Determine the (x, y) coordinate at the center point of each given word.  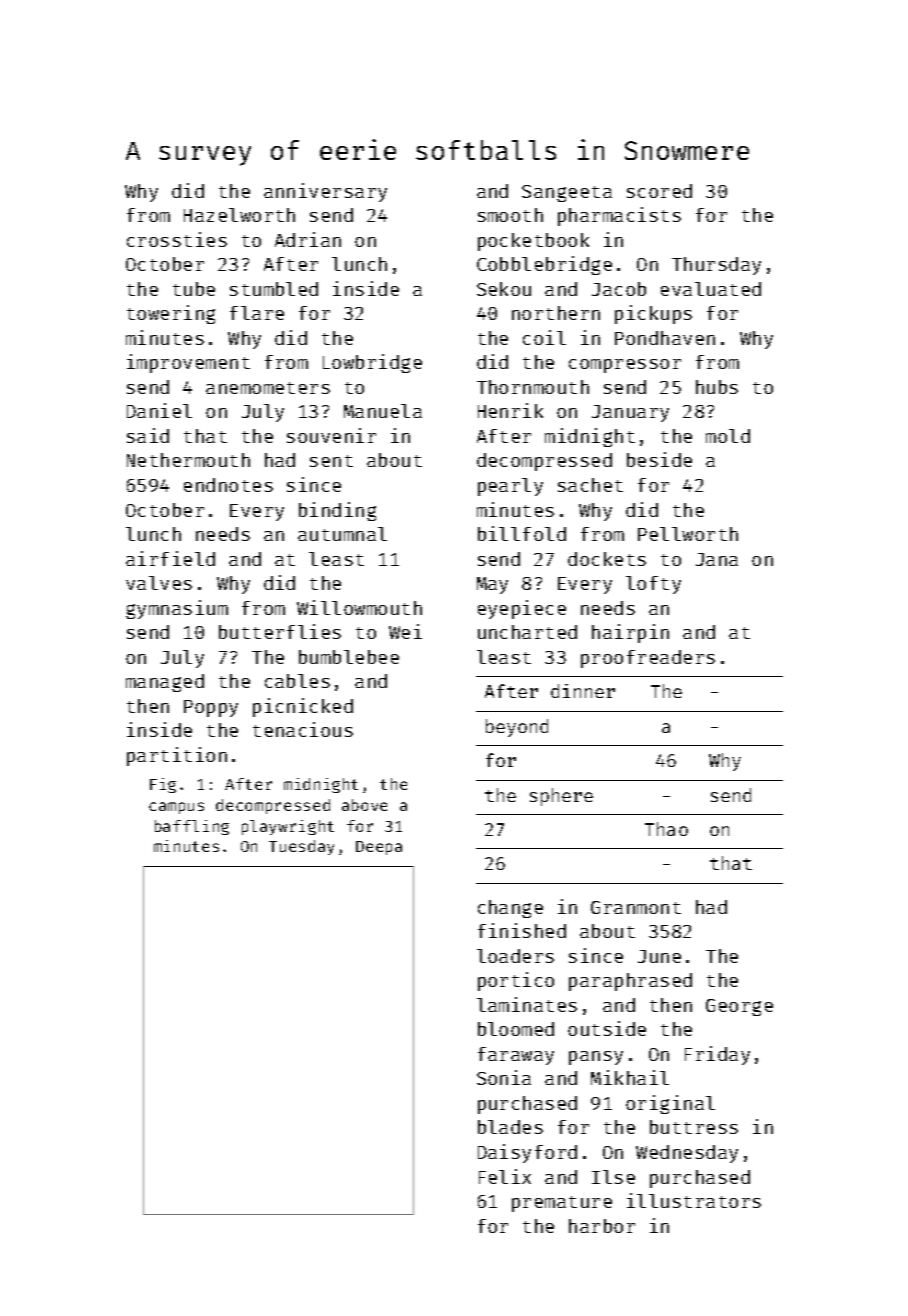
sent (331, 461)
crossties (177, 239)
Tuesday (301, 847)
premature (562, 1204)
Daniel (159, 410)
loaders (515, 956)
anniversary (325, 192)
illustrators (694, 1200)
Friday (717, 1055)
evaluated (711, 289)
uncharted (527, 632)
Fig (163, 785)
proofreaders (648, 659)
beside (659, 459)
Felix (505, 1176)
